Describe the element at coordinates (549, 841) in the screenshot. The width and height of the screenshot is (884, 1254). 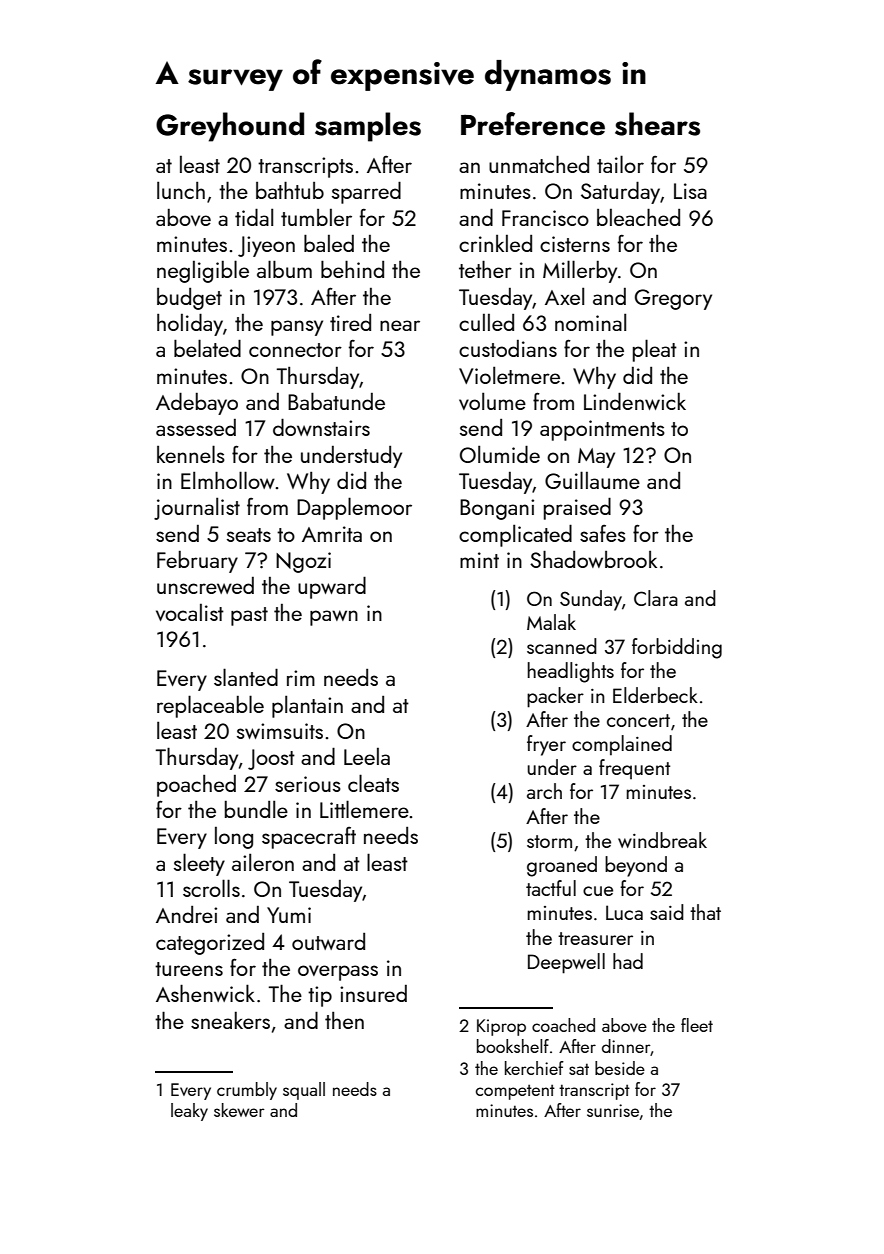
I see `storm` at that location.
